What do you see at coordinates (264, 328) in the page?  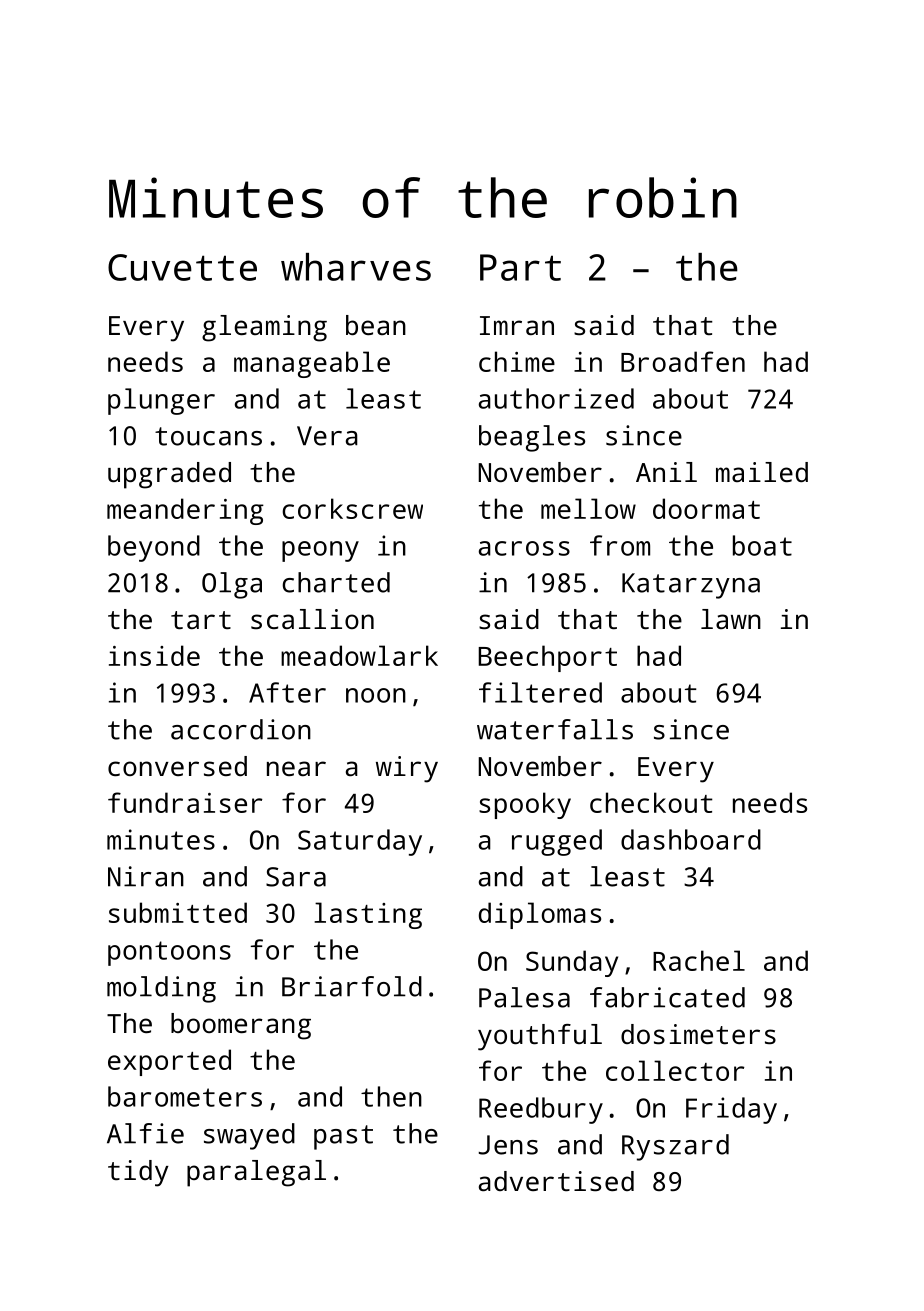 I see `gleaming` at bounding box center [264, 328].
